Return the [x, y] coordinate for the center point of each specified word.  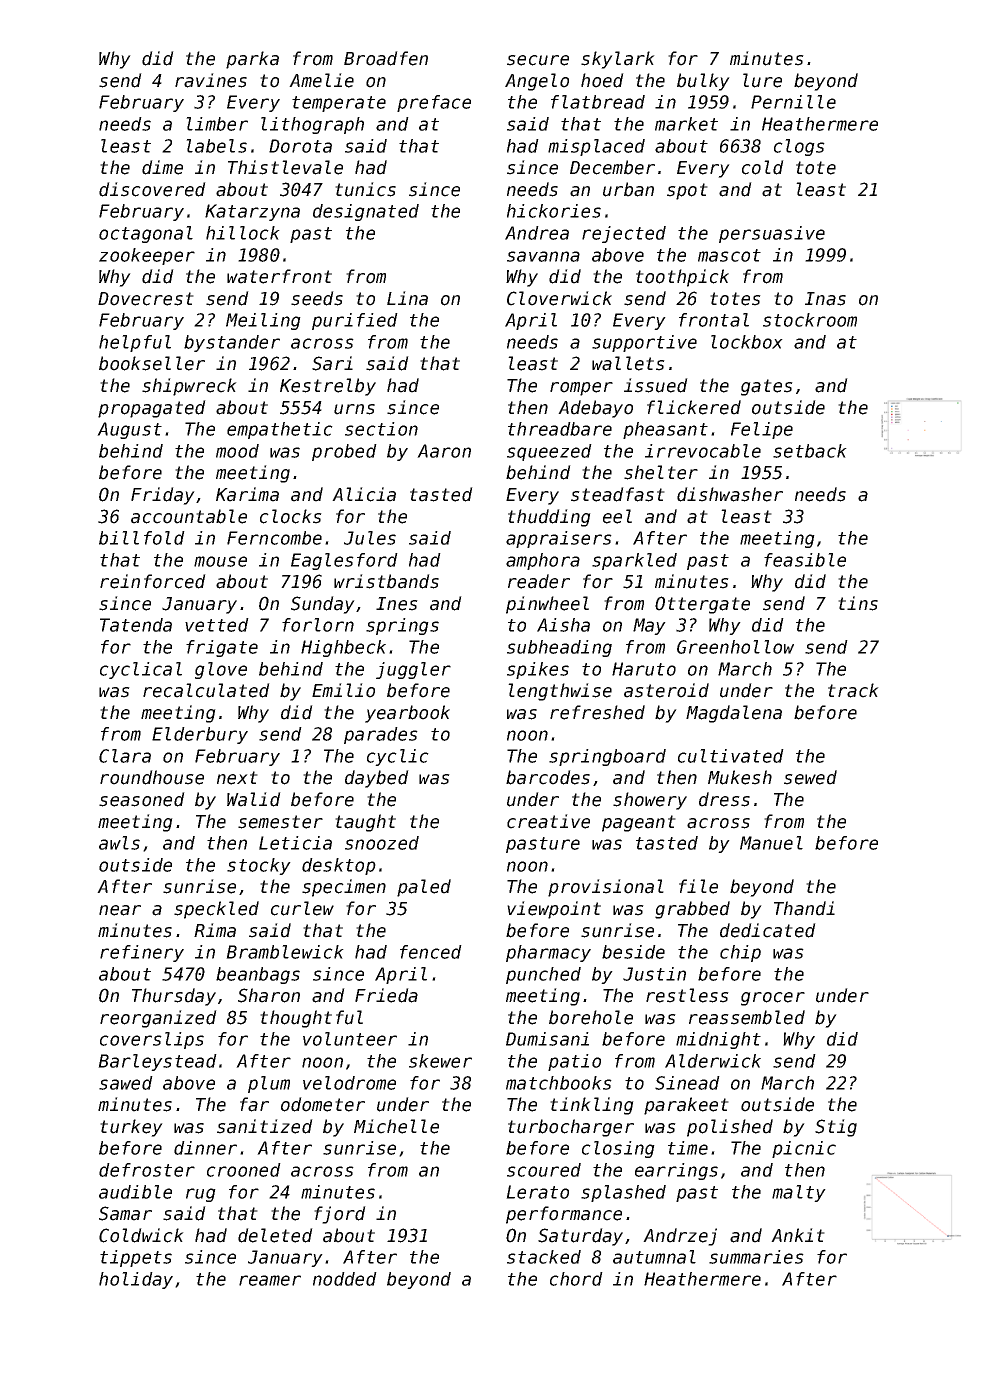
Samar [125, 1213]
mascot [729, 255]
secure [538, 60]
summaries [756, 1257]
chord [576, 1279]
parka [252, 60]
